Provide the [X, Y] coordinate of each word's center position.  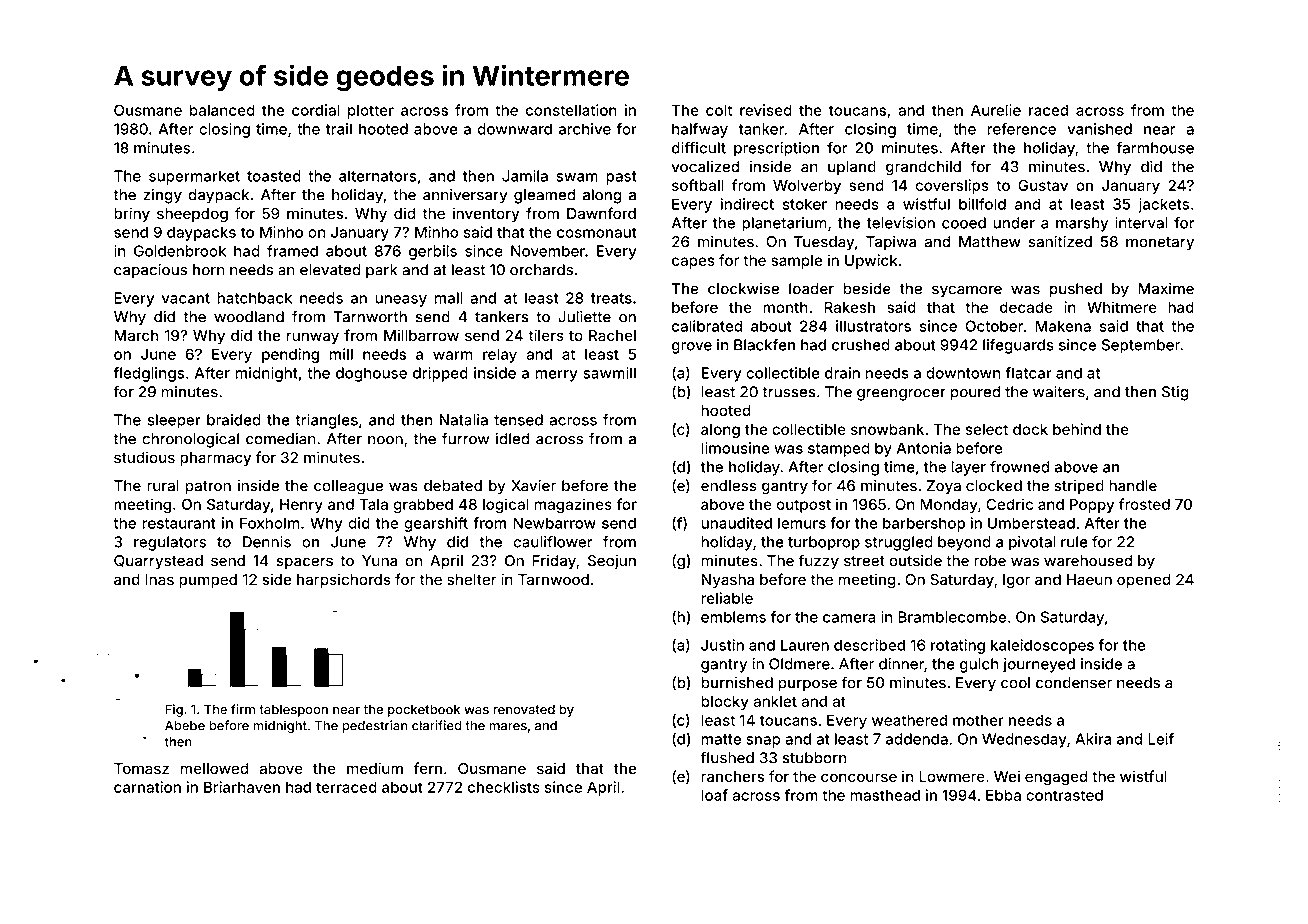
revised [766, 110]
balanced [222, 110]
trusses [789, 392]
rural [163, 486]
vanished [1099, 129]
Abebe [185, 726]
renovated [524, 709]
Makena [1063, 326]
